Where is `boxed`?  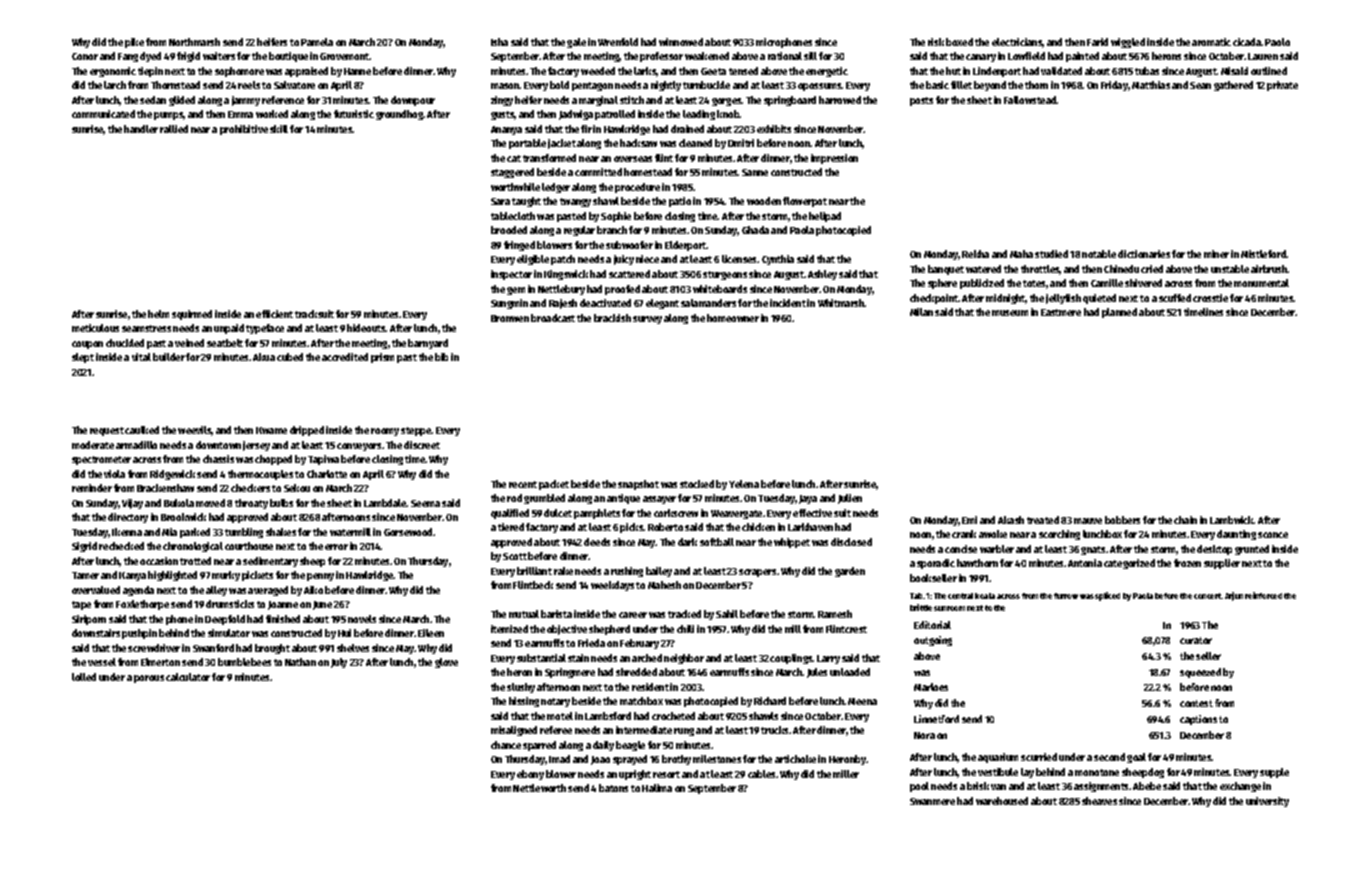 boxed is located at coordinates (959, 42).
